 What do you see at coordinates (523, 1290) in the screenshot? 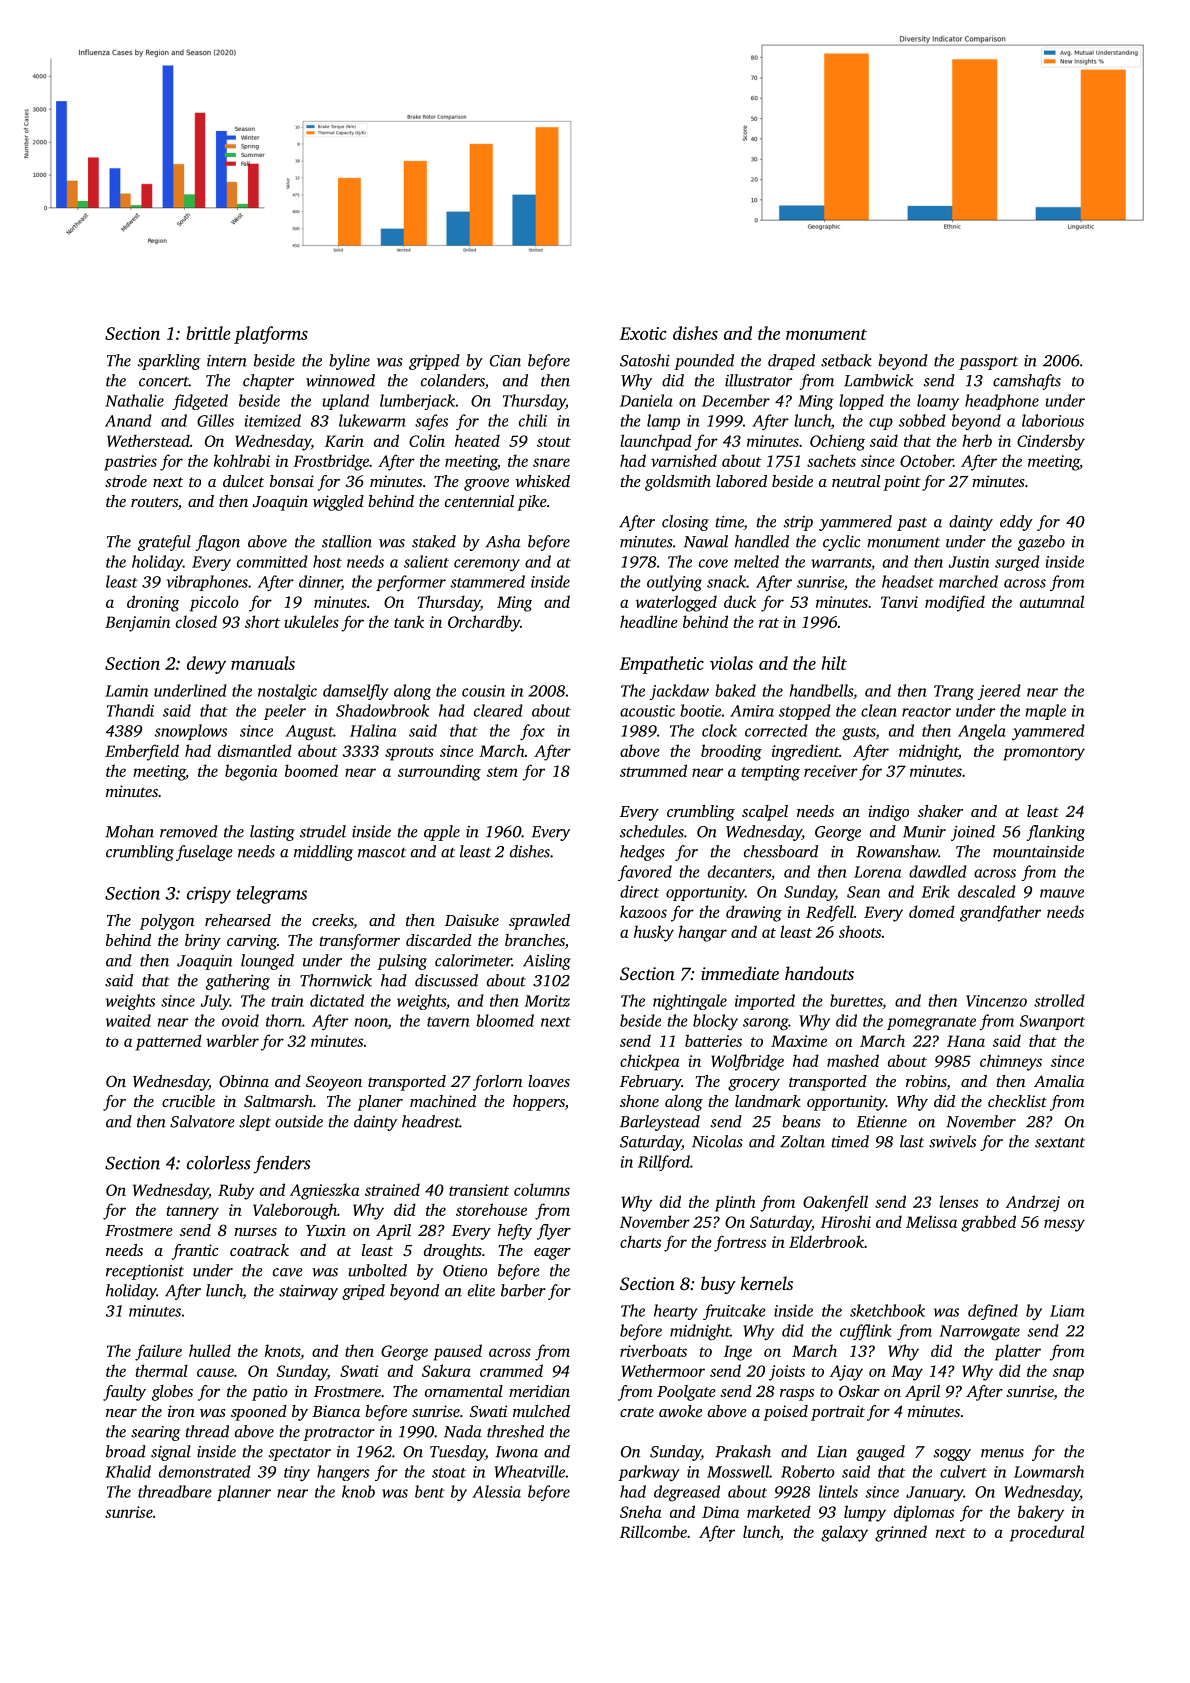
I see `barber` at bounding box center [523, 1290].
